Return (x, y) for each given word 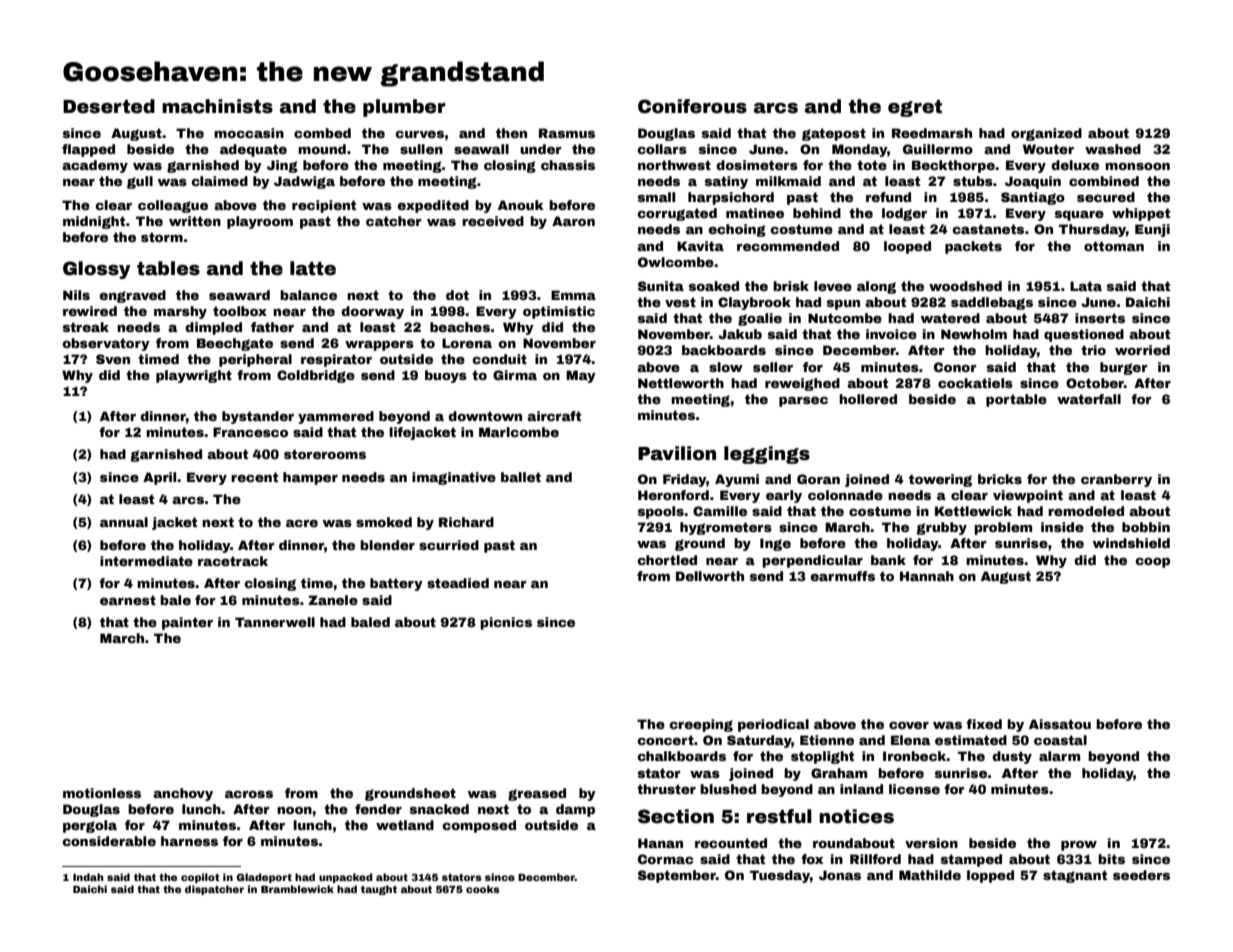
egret (915, 108)
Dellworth (710, 576)
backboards (724, 350)
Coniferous (692, 106)
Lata (1086, 286)
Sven (113, 359)
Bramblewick (297, 889)
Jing (282, 166)
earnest (128, 600)
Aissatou (1060, 724)
